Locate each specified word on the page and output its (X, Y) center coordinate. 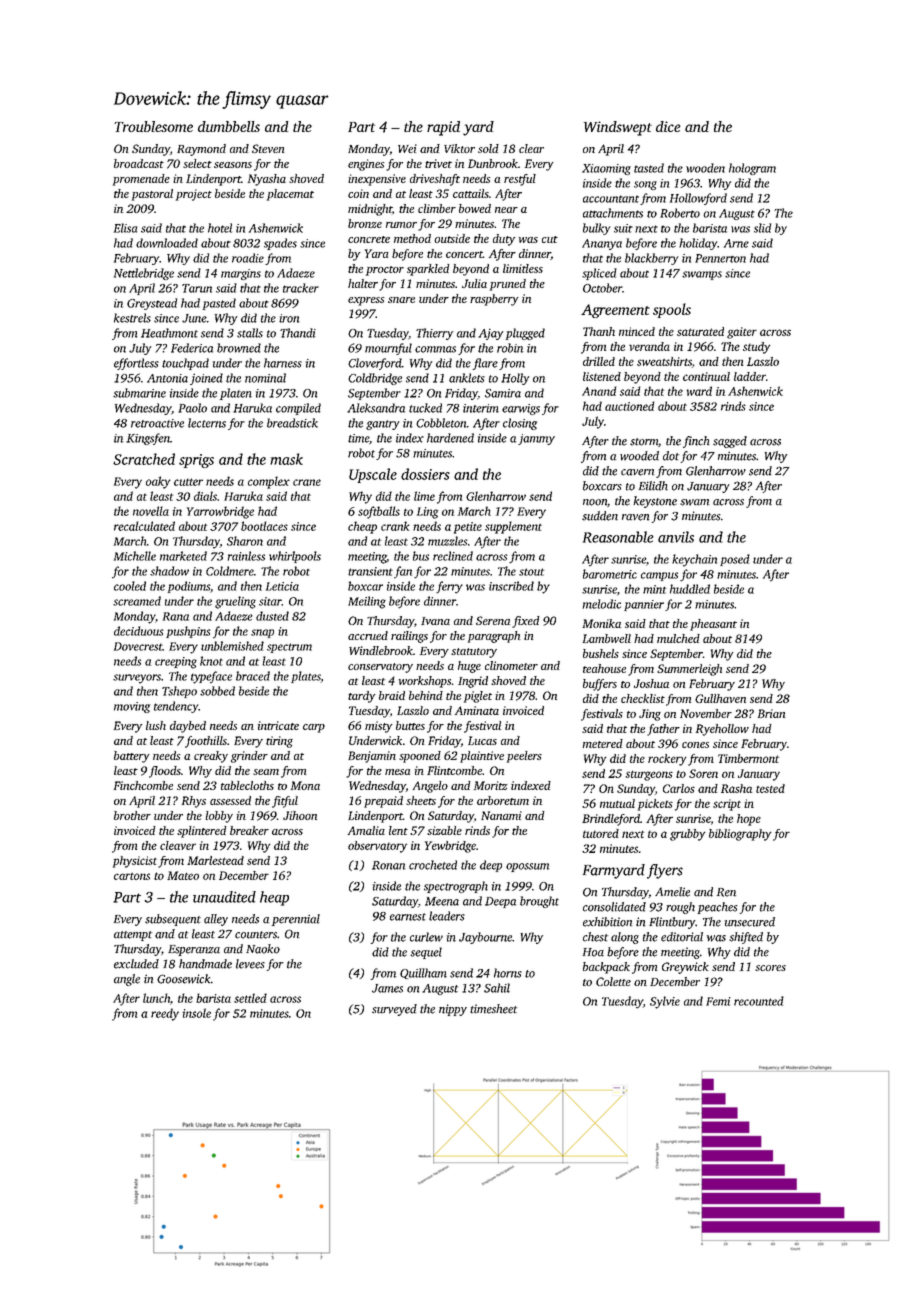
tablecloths (247, 785)
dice (668, 126)
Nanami (501, 815)
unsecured (750, 922)
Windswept (618, 128)
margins (241, 274)
